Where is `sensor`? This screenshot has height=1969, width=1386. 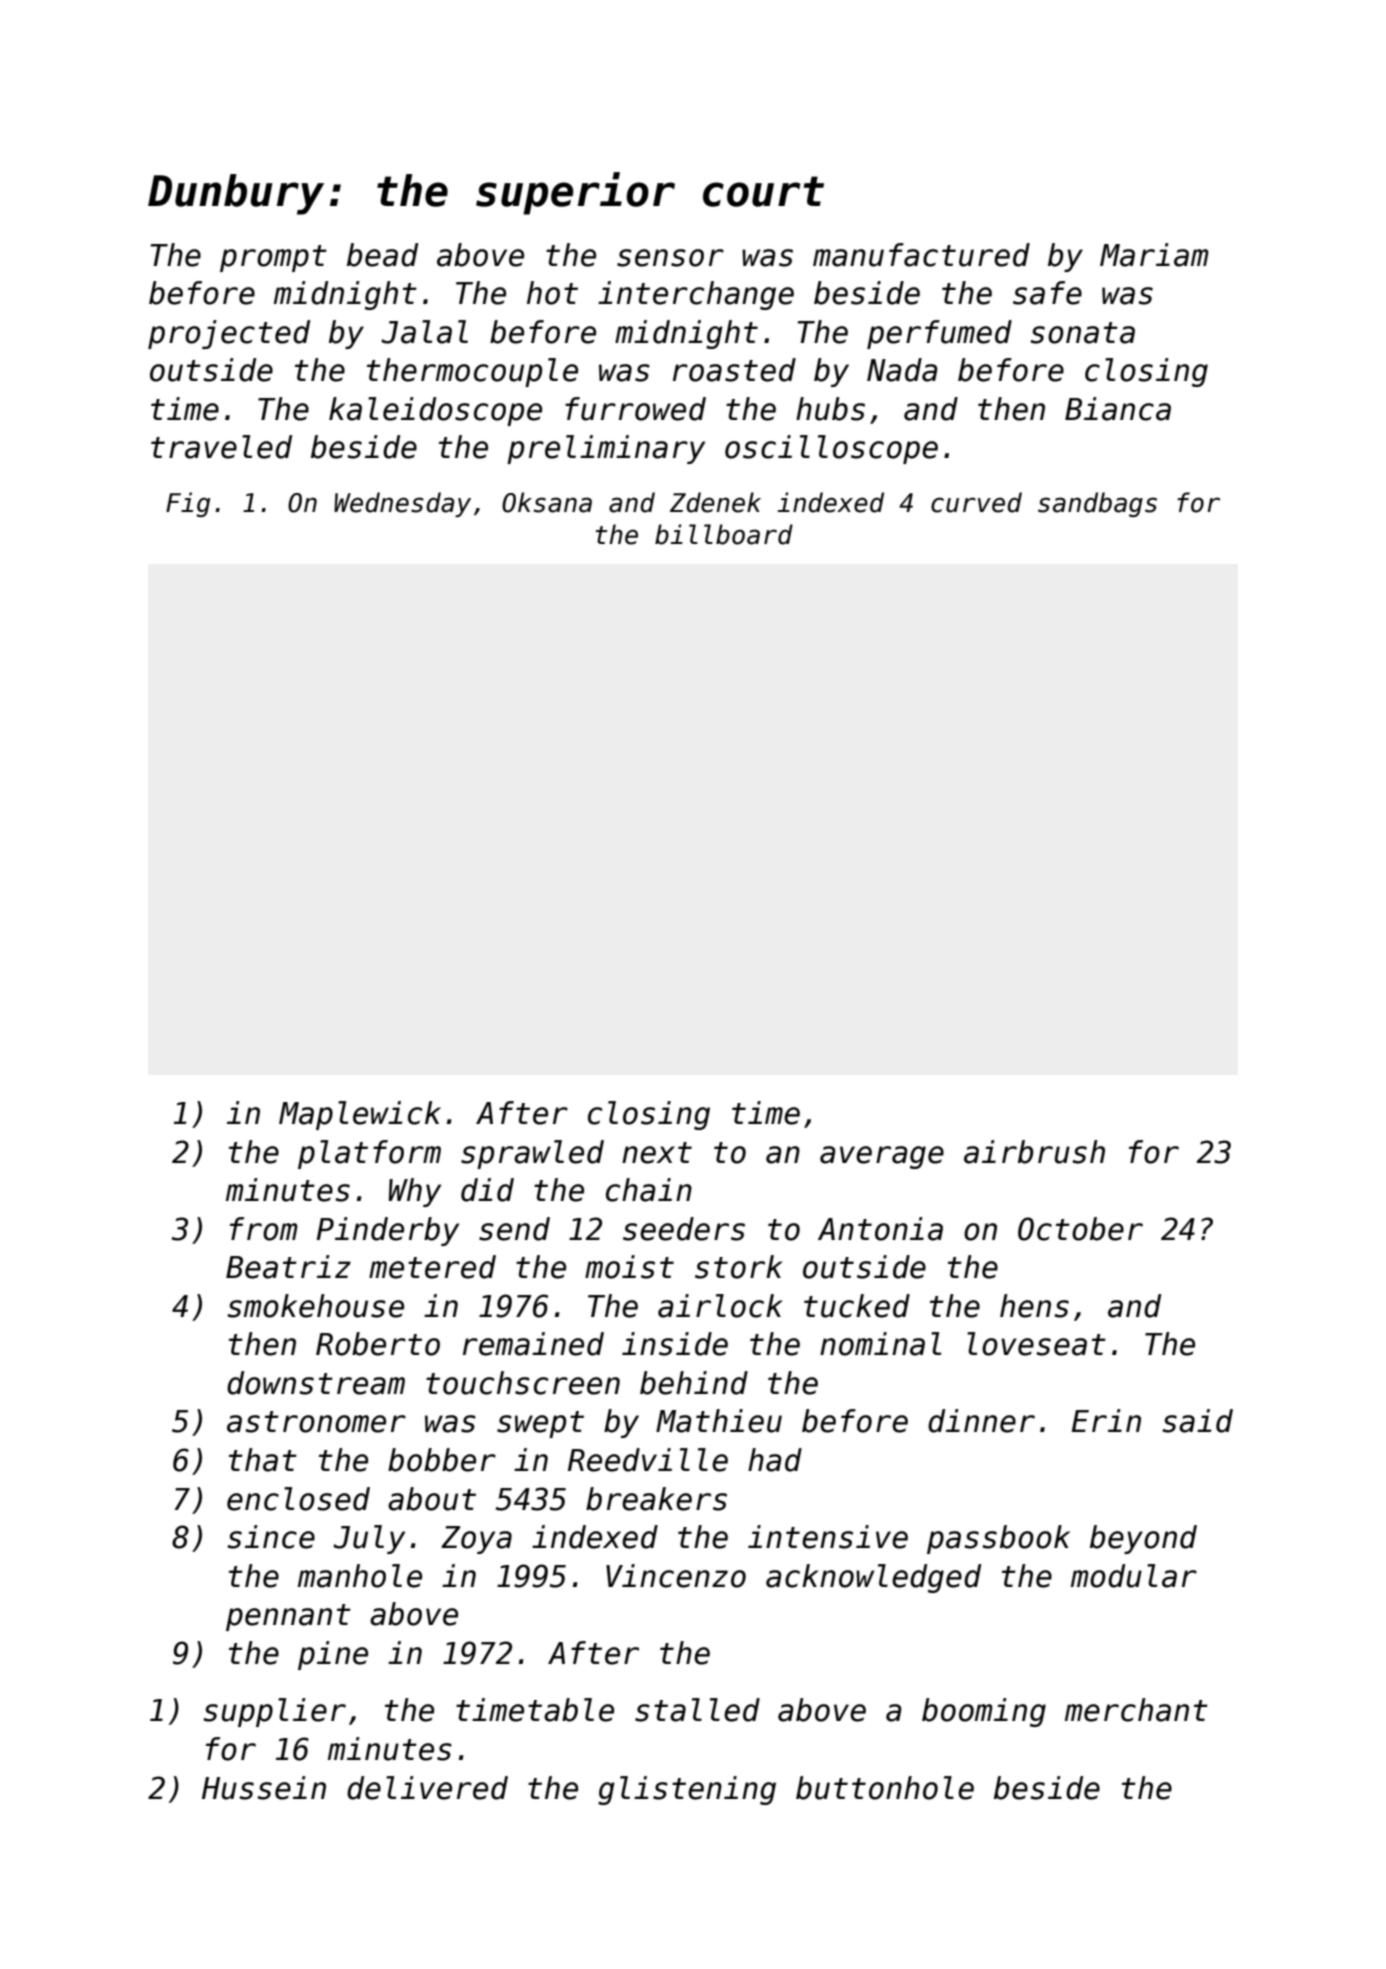 sensor is located at coordinates (670, 258).
